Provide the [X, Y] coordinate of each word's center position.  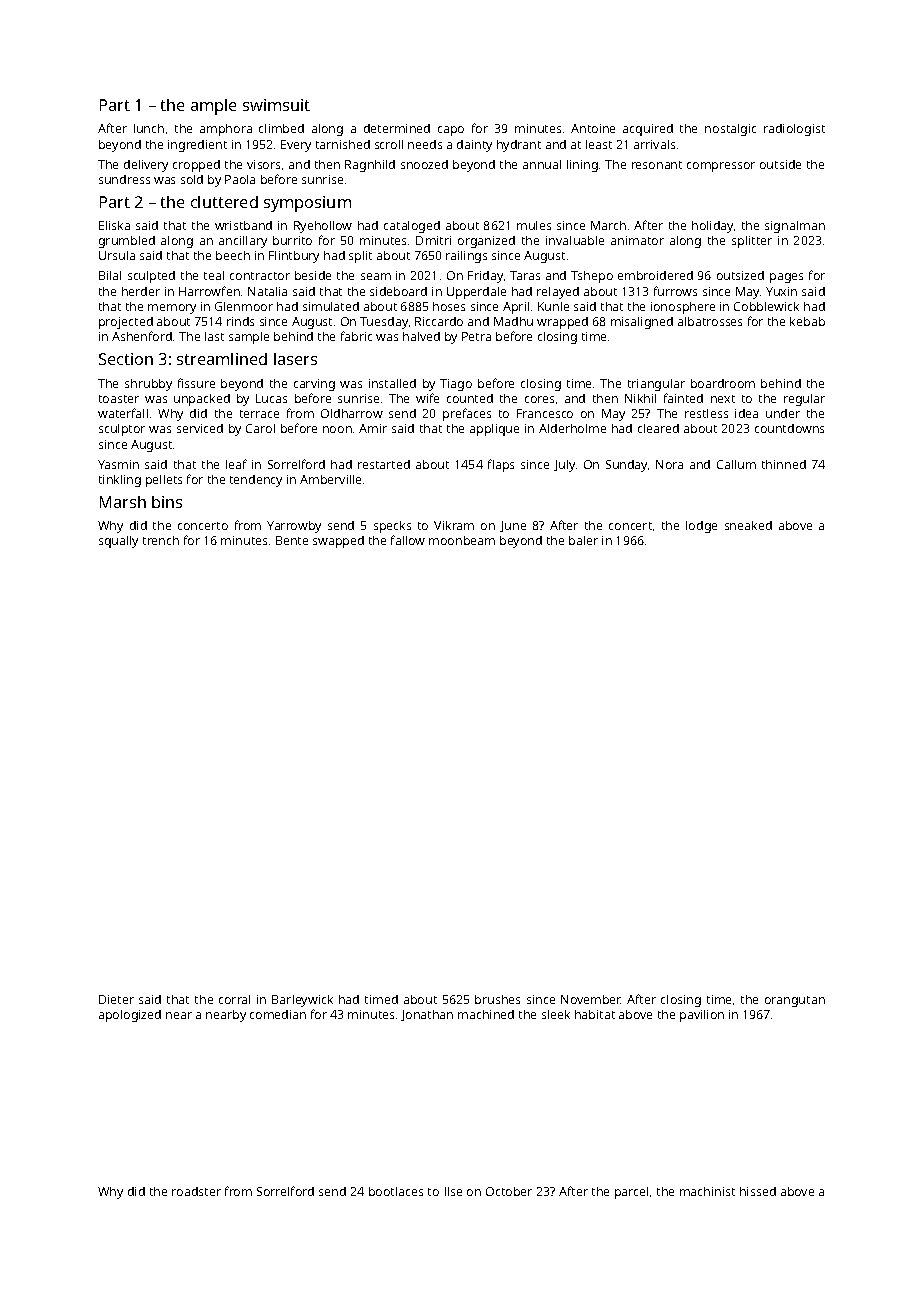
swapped [338, 542]
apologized [130, 1016]
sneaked [748, 525]
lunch [149, 128]
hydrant [519, 146]
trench [161, 540]
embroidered [655, 275]
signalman [795, 227]
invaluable [575, 240]
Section [126, 359]
